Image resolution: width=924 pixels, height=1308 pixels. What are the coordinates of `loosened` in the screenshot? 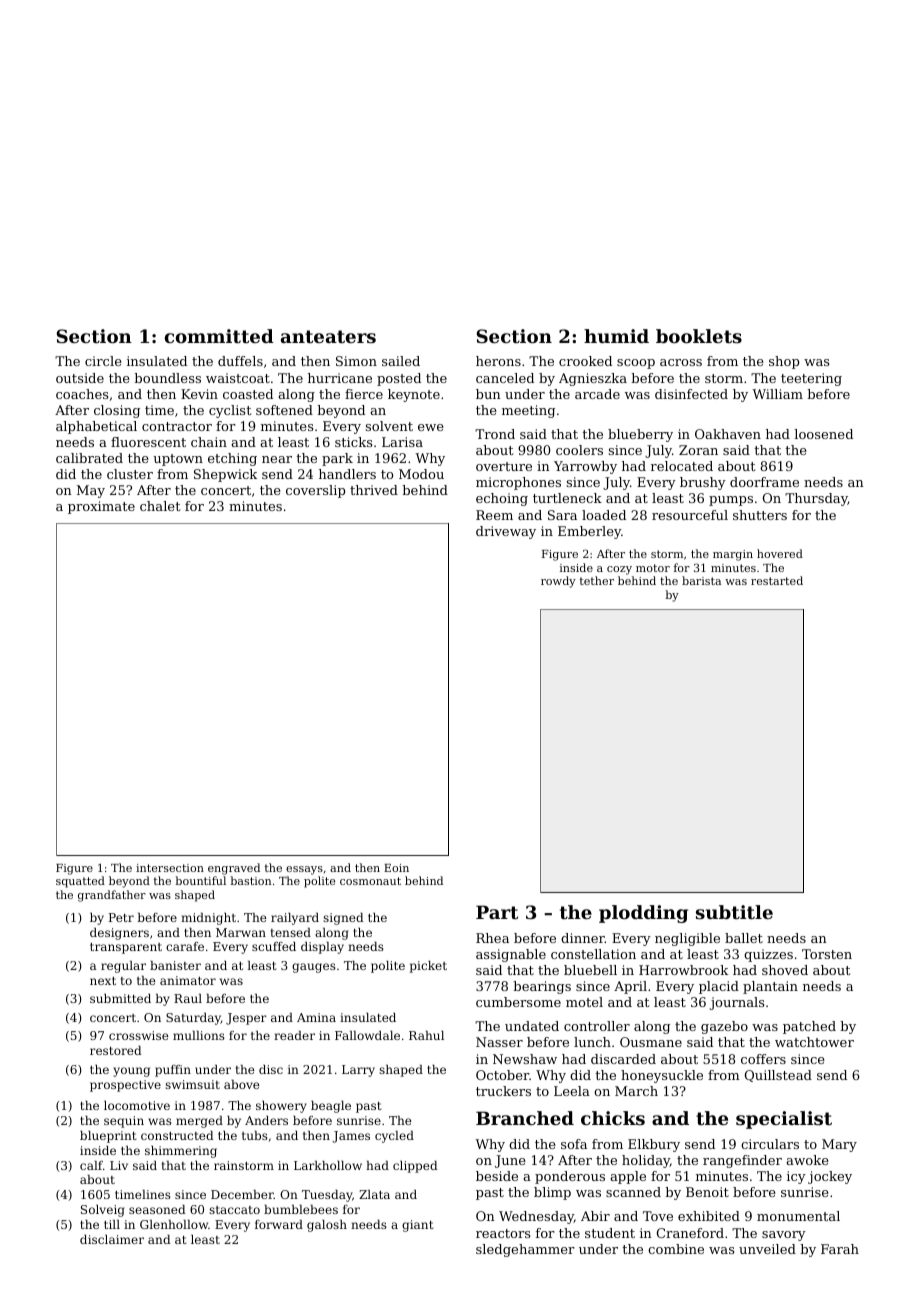 It's located at (823, 434).
